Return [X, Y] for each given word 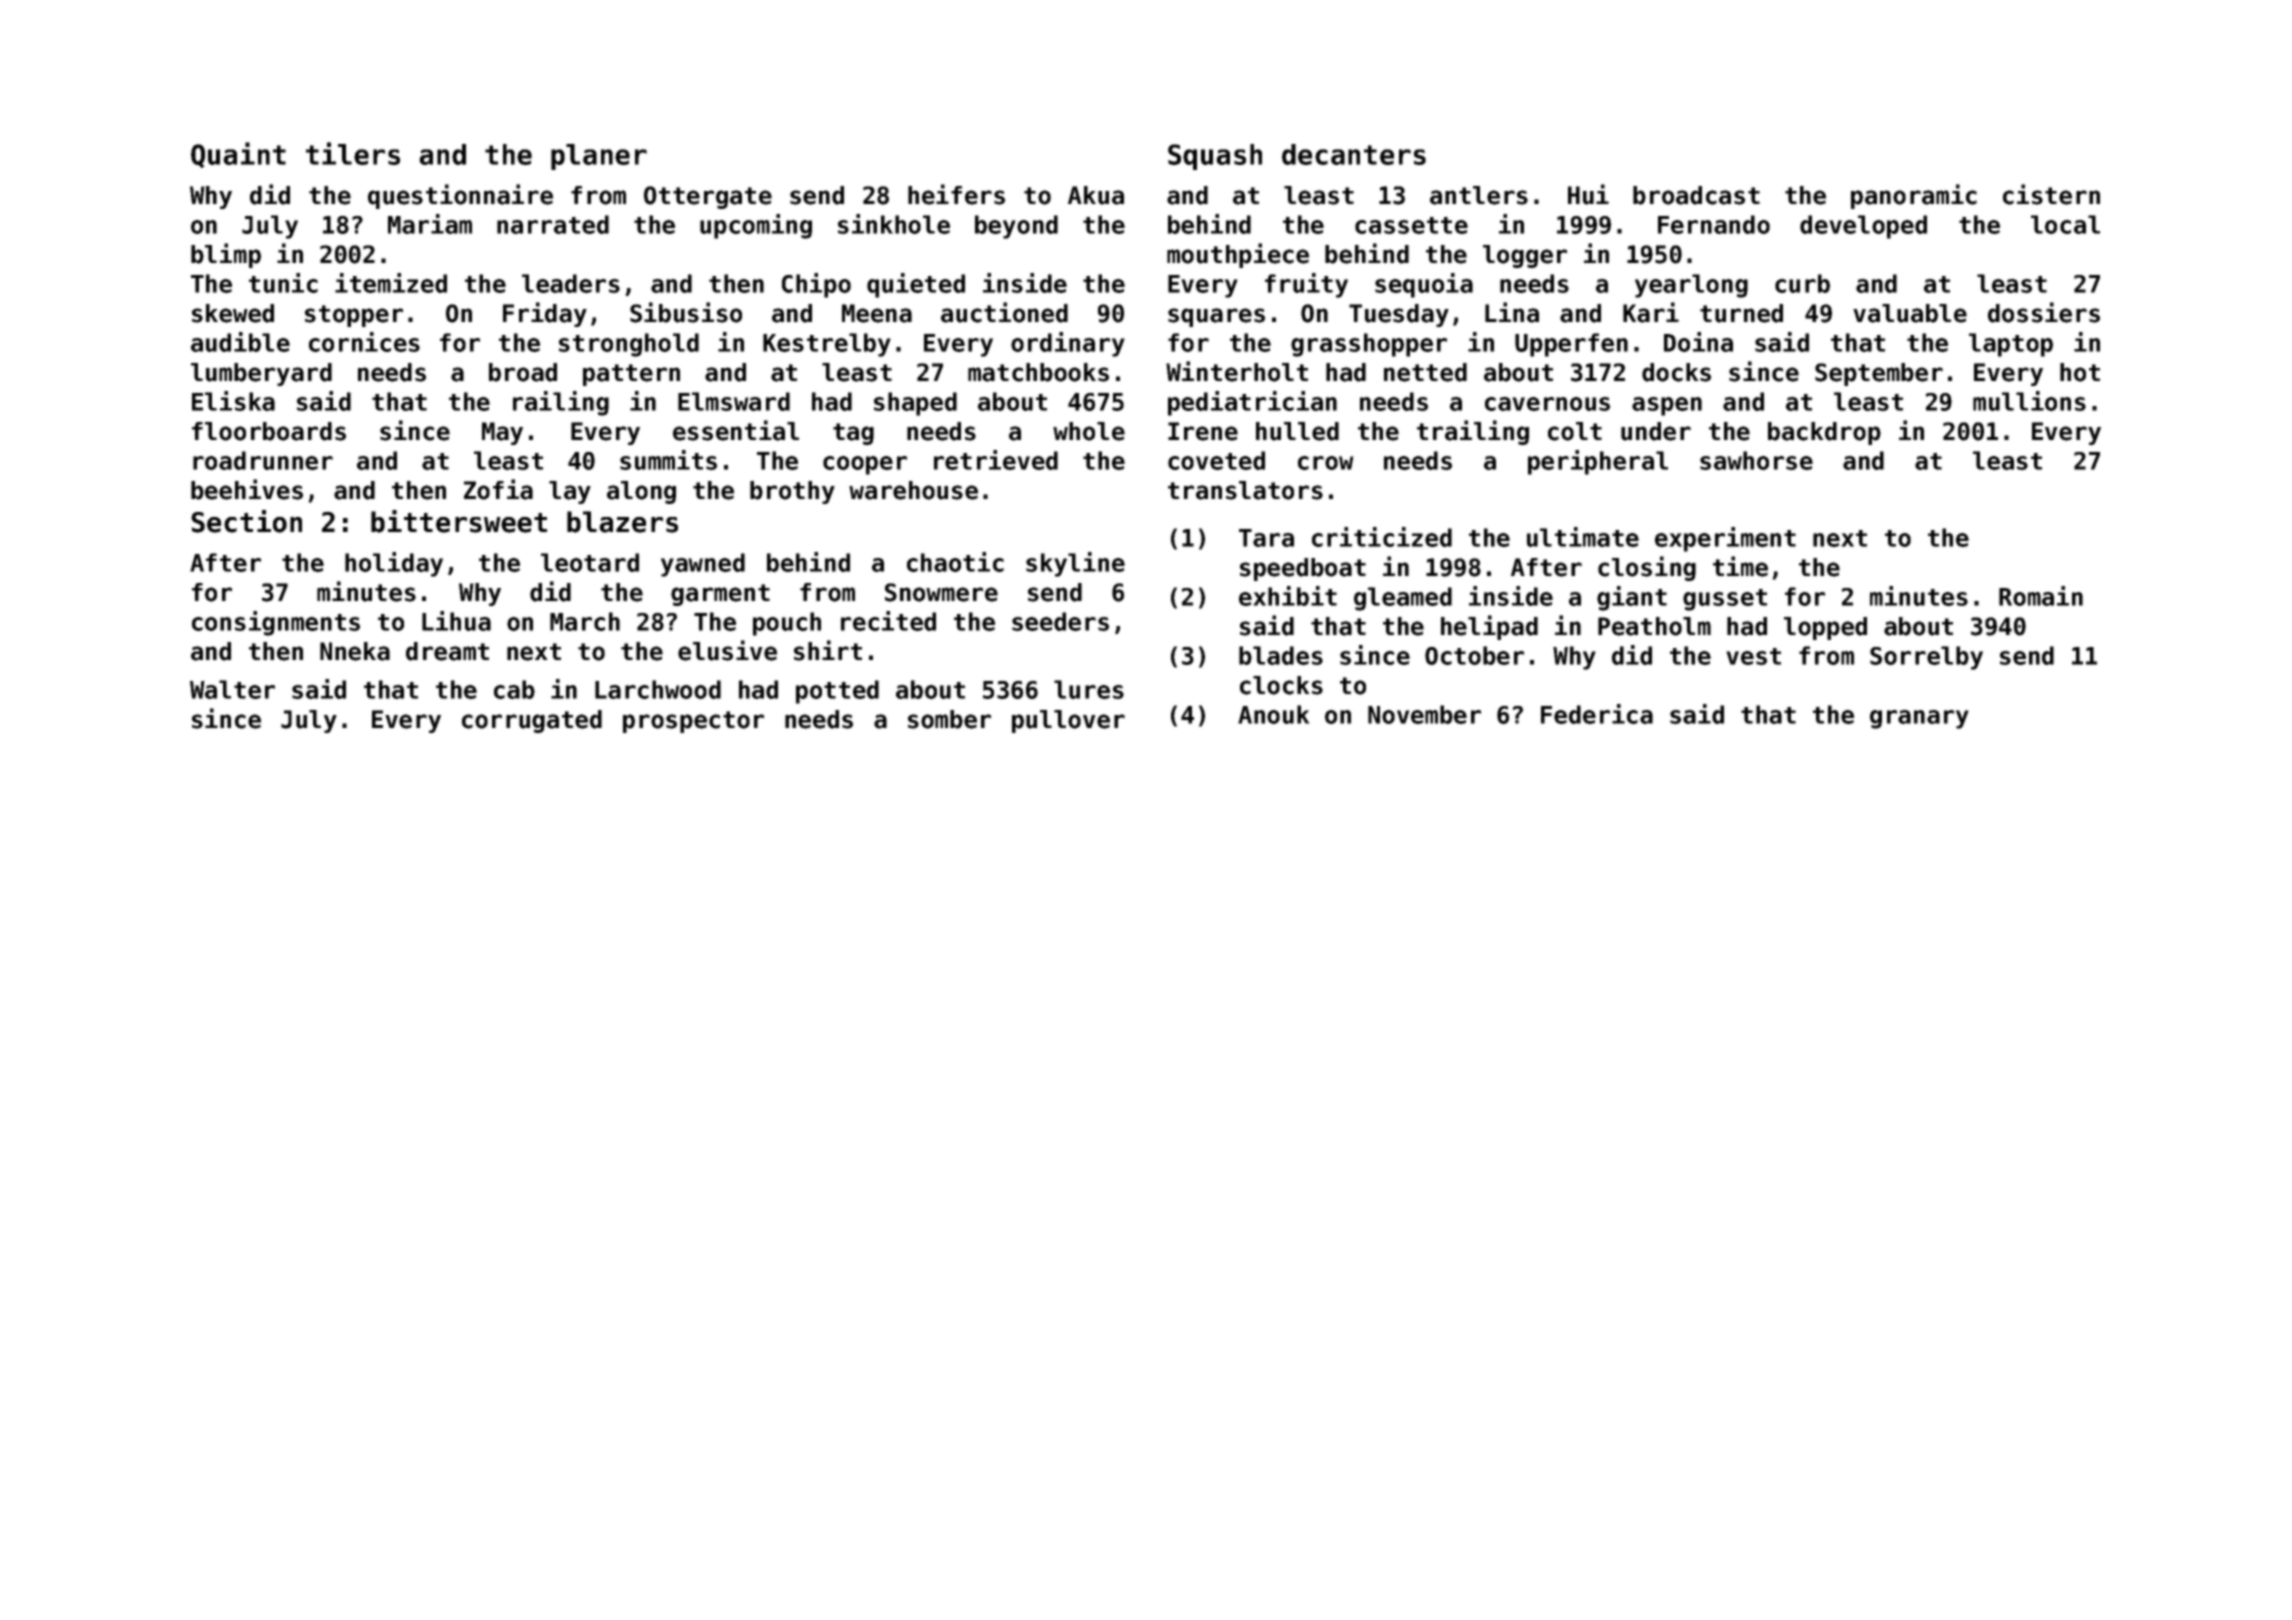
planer [599, 157]
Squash [1215, 157]
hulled [1297, 431]
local [2065, 224]
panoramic [1914, 196]
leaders [571, 283]
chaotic [955, 562]
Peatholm [1654, 626]
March [585, 621]
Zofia [498, 489]
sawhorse [1756, 460]
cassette [1411, 225]
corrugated [532, 721]
